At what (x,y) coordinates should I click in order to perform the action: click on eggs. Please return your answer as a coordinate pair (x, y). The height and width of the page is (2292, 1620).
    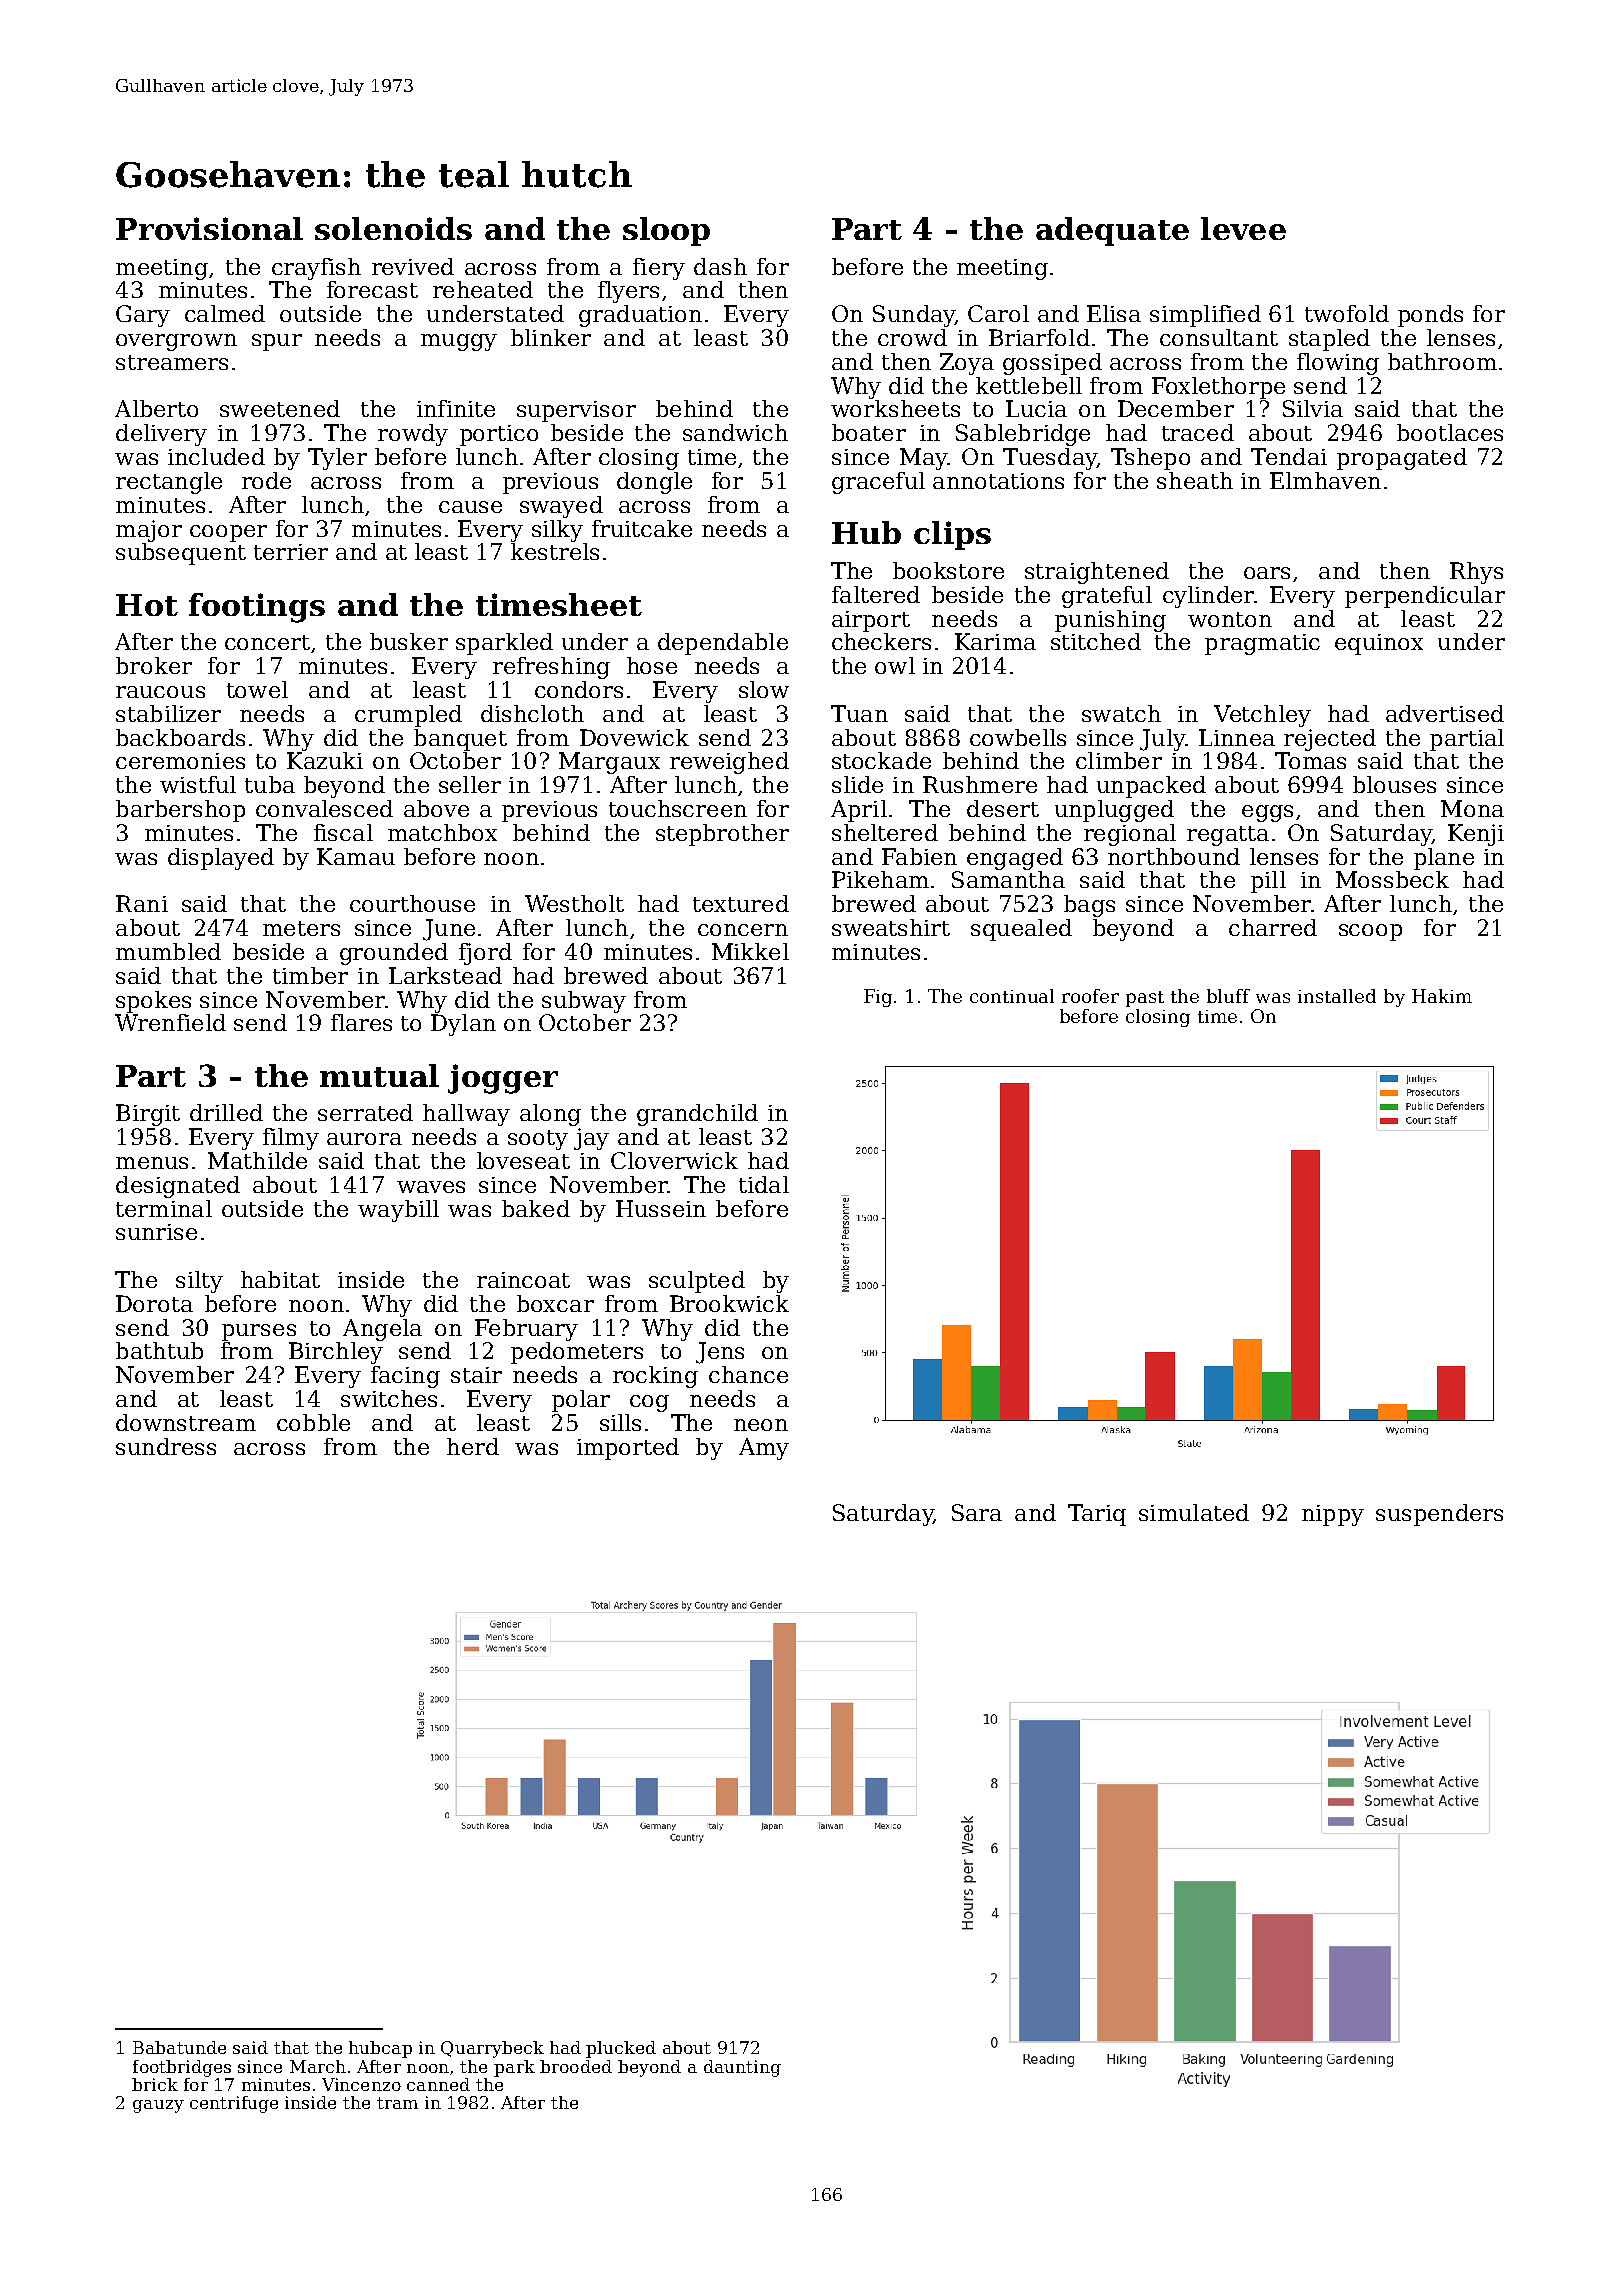
    Looking at the image, I should click on (1267, 813).
